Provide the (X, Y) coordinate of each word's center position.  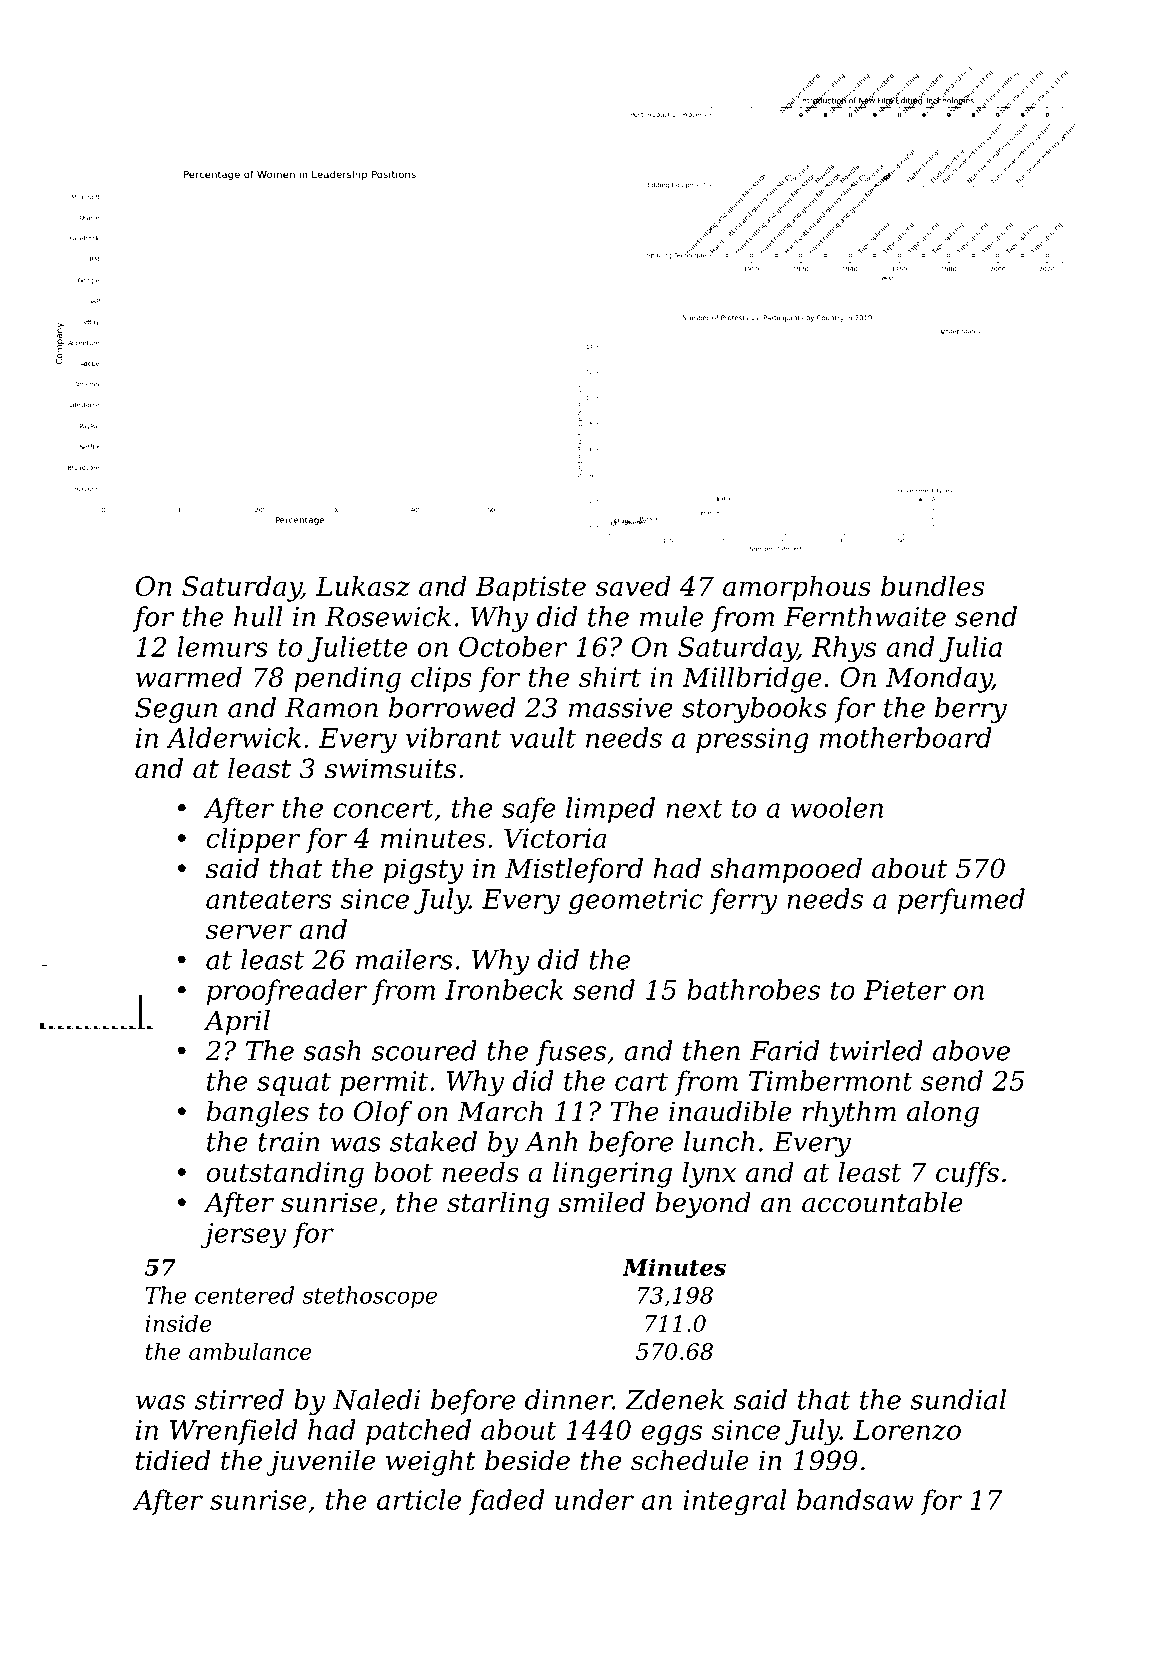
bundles (932, 585)
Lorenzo (907, 1430)
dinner (569, 1399)
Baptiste (531, 588)
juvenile (320, 1463)
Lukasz (363, 586)
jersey (243, 1235)
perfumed (961, 901)
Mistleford (574, 871)
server (249, 931)
